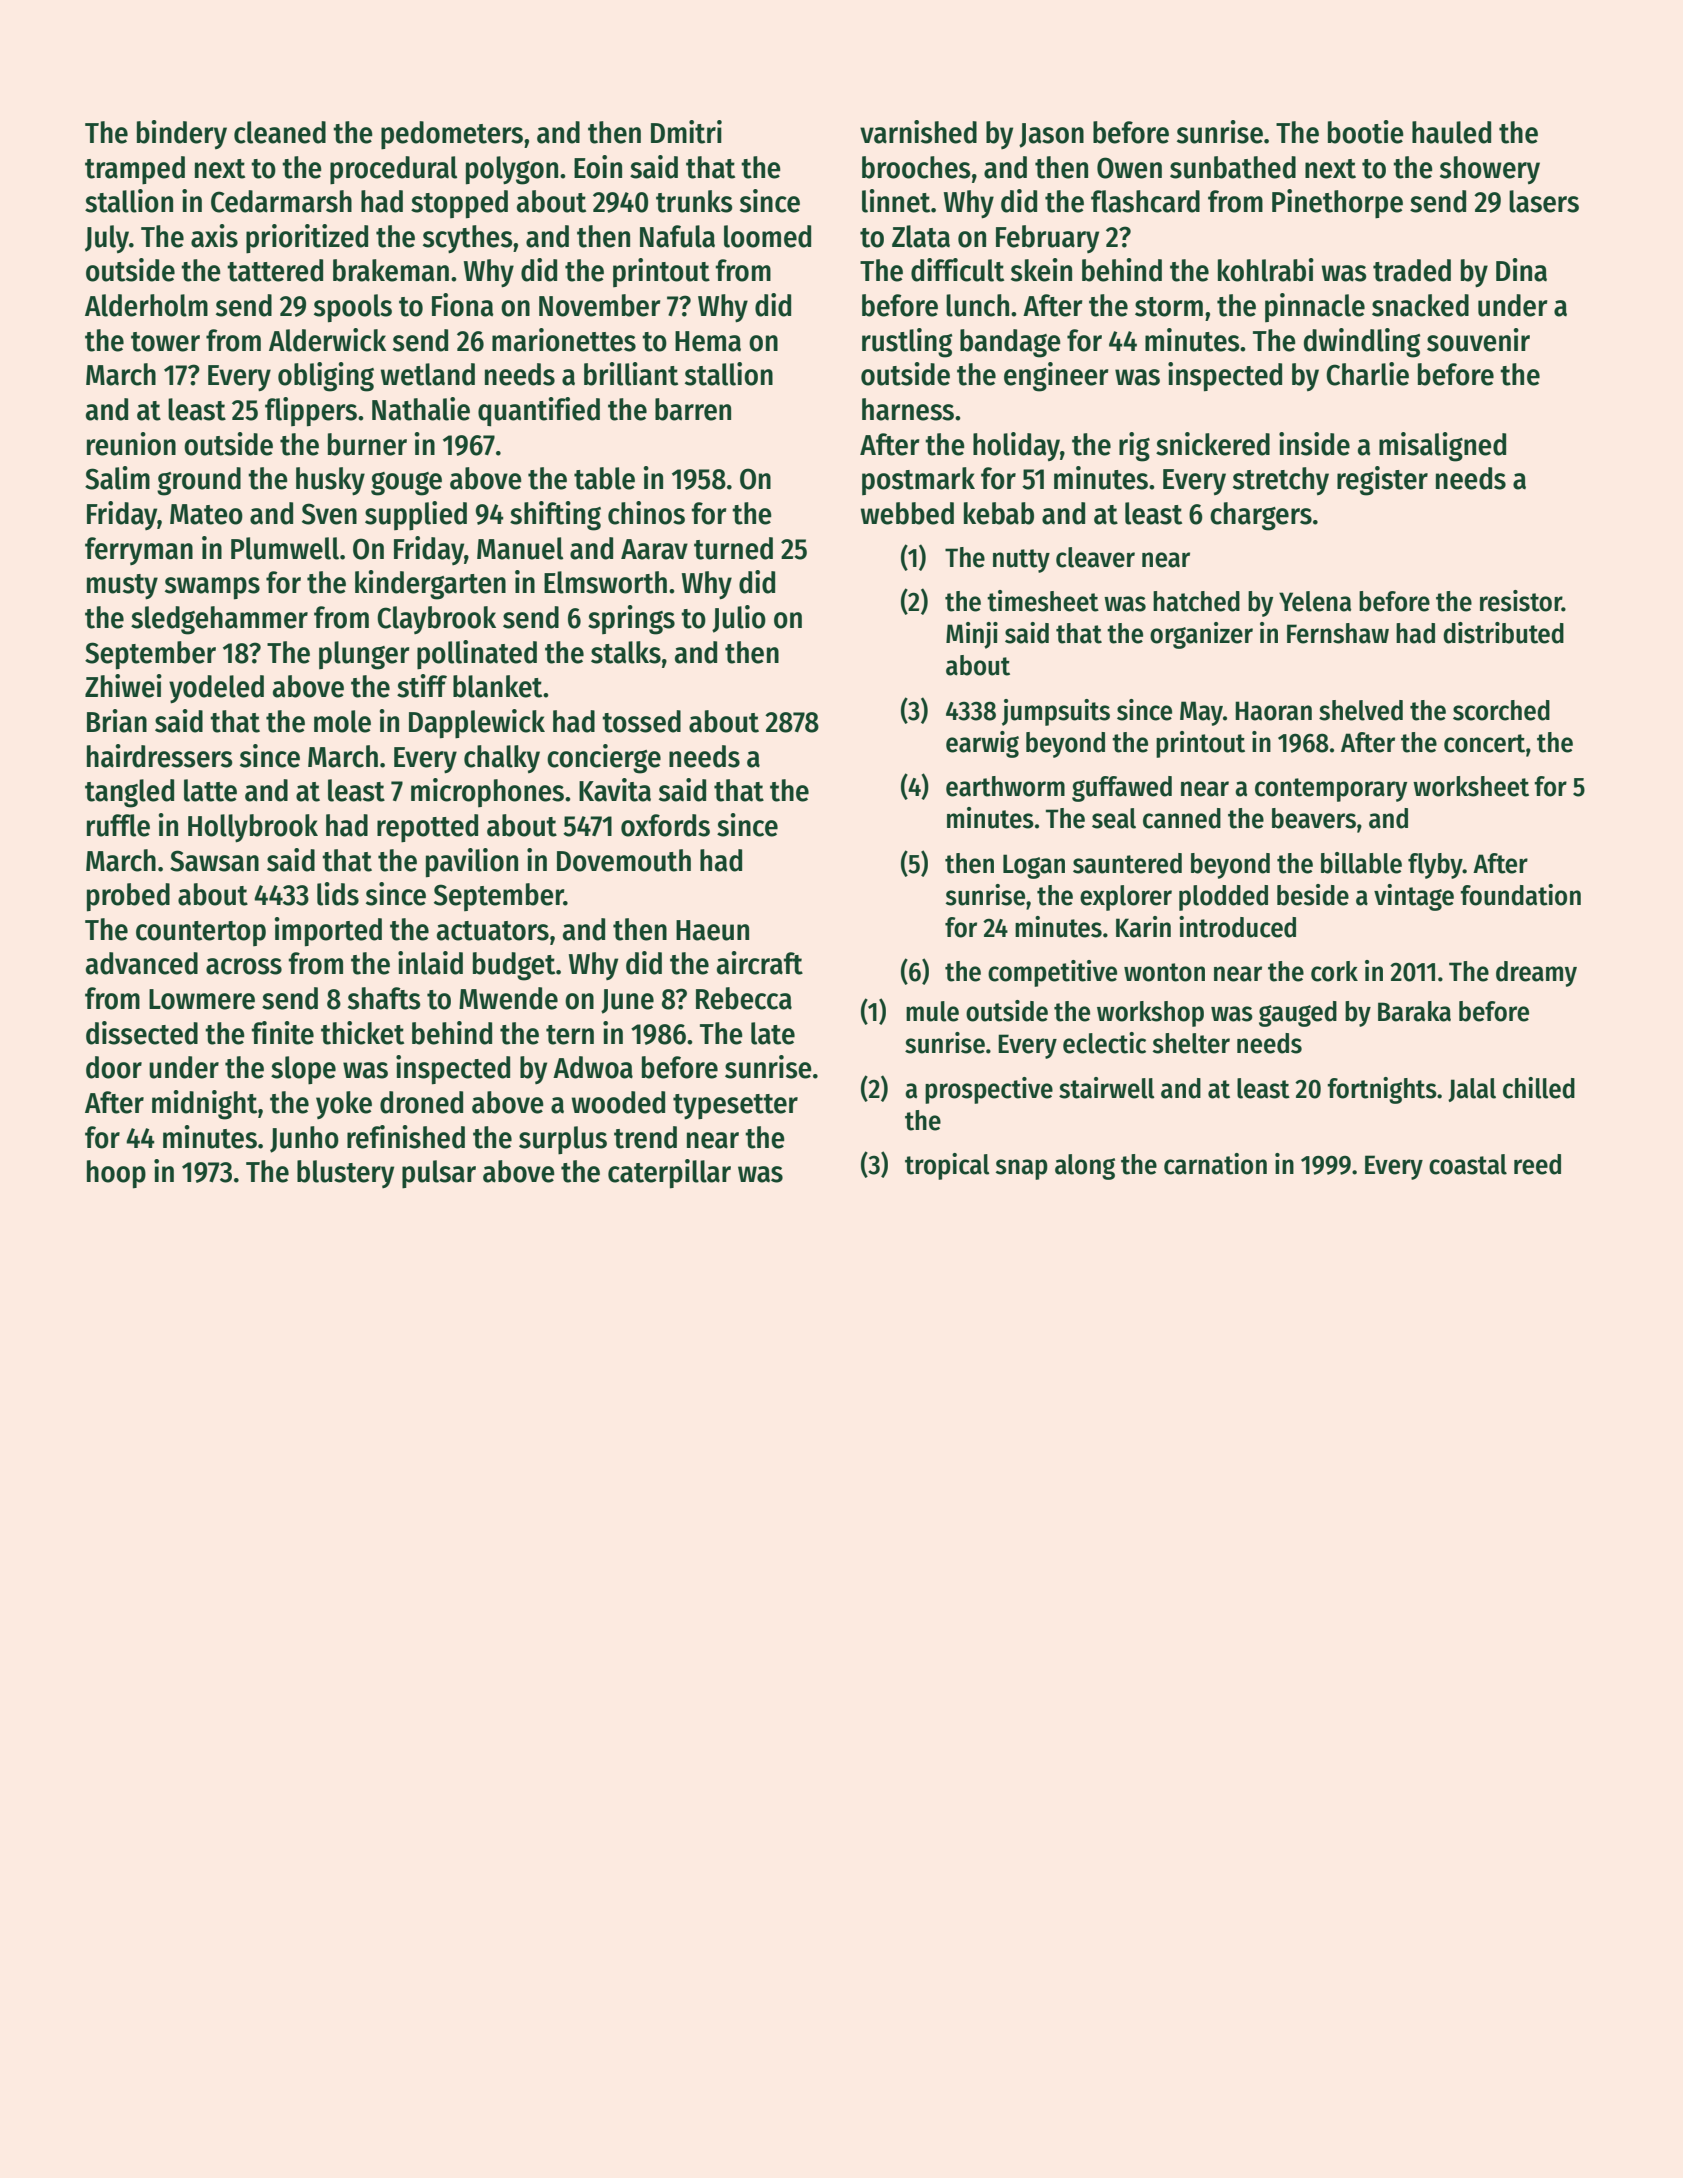  I want to click on Alderwick, so click(327, 340).
